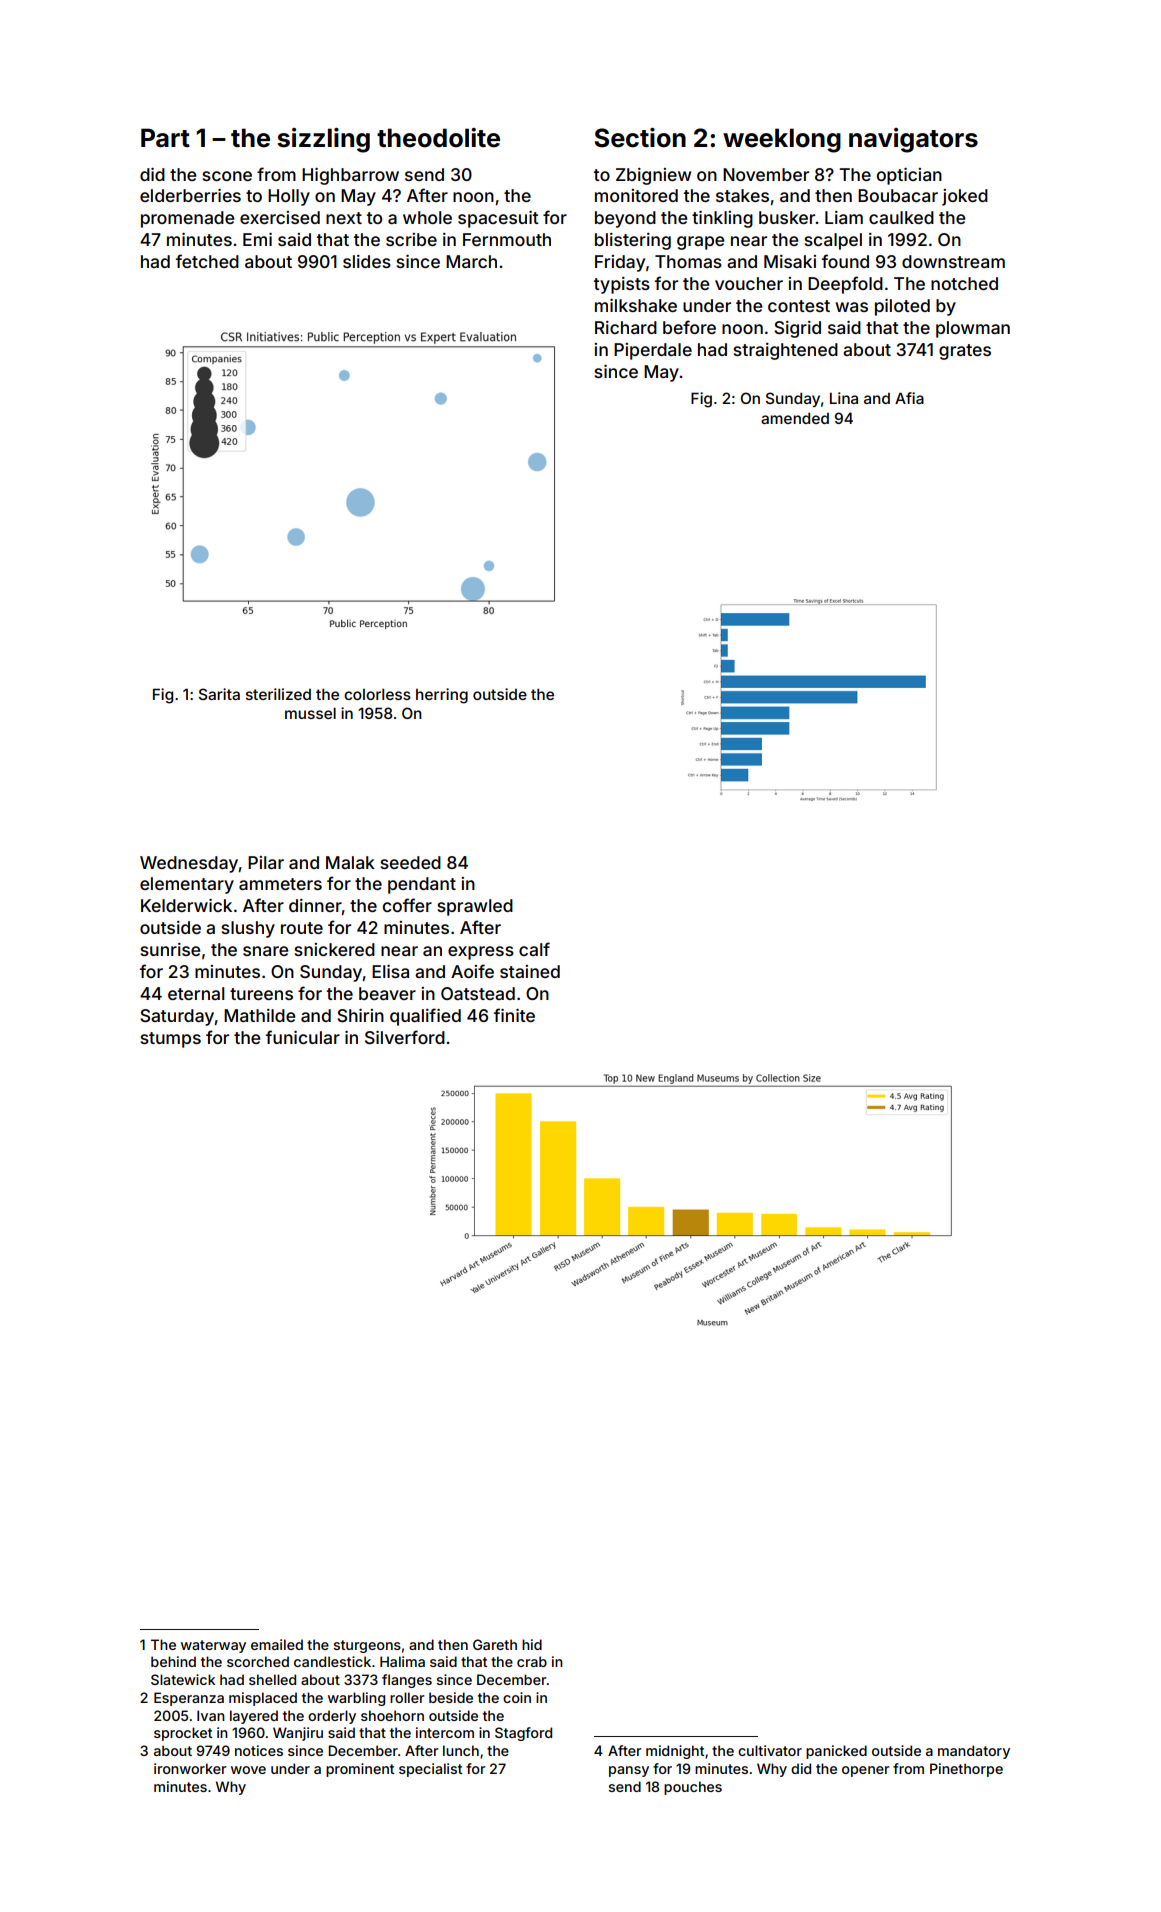 The width and height of the screenshot is (1161, 1912). Describe the element at coordinates (782, 140) in the screenshot. I see `weeklong` at that location.
